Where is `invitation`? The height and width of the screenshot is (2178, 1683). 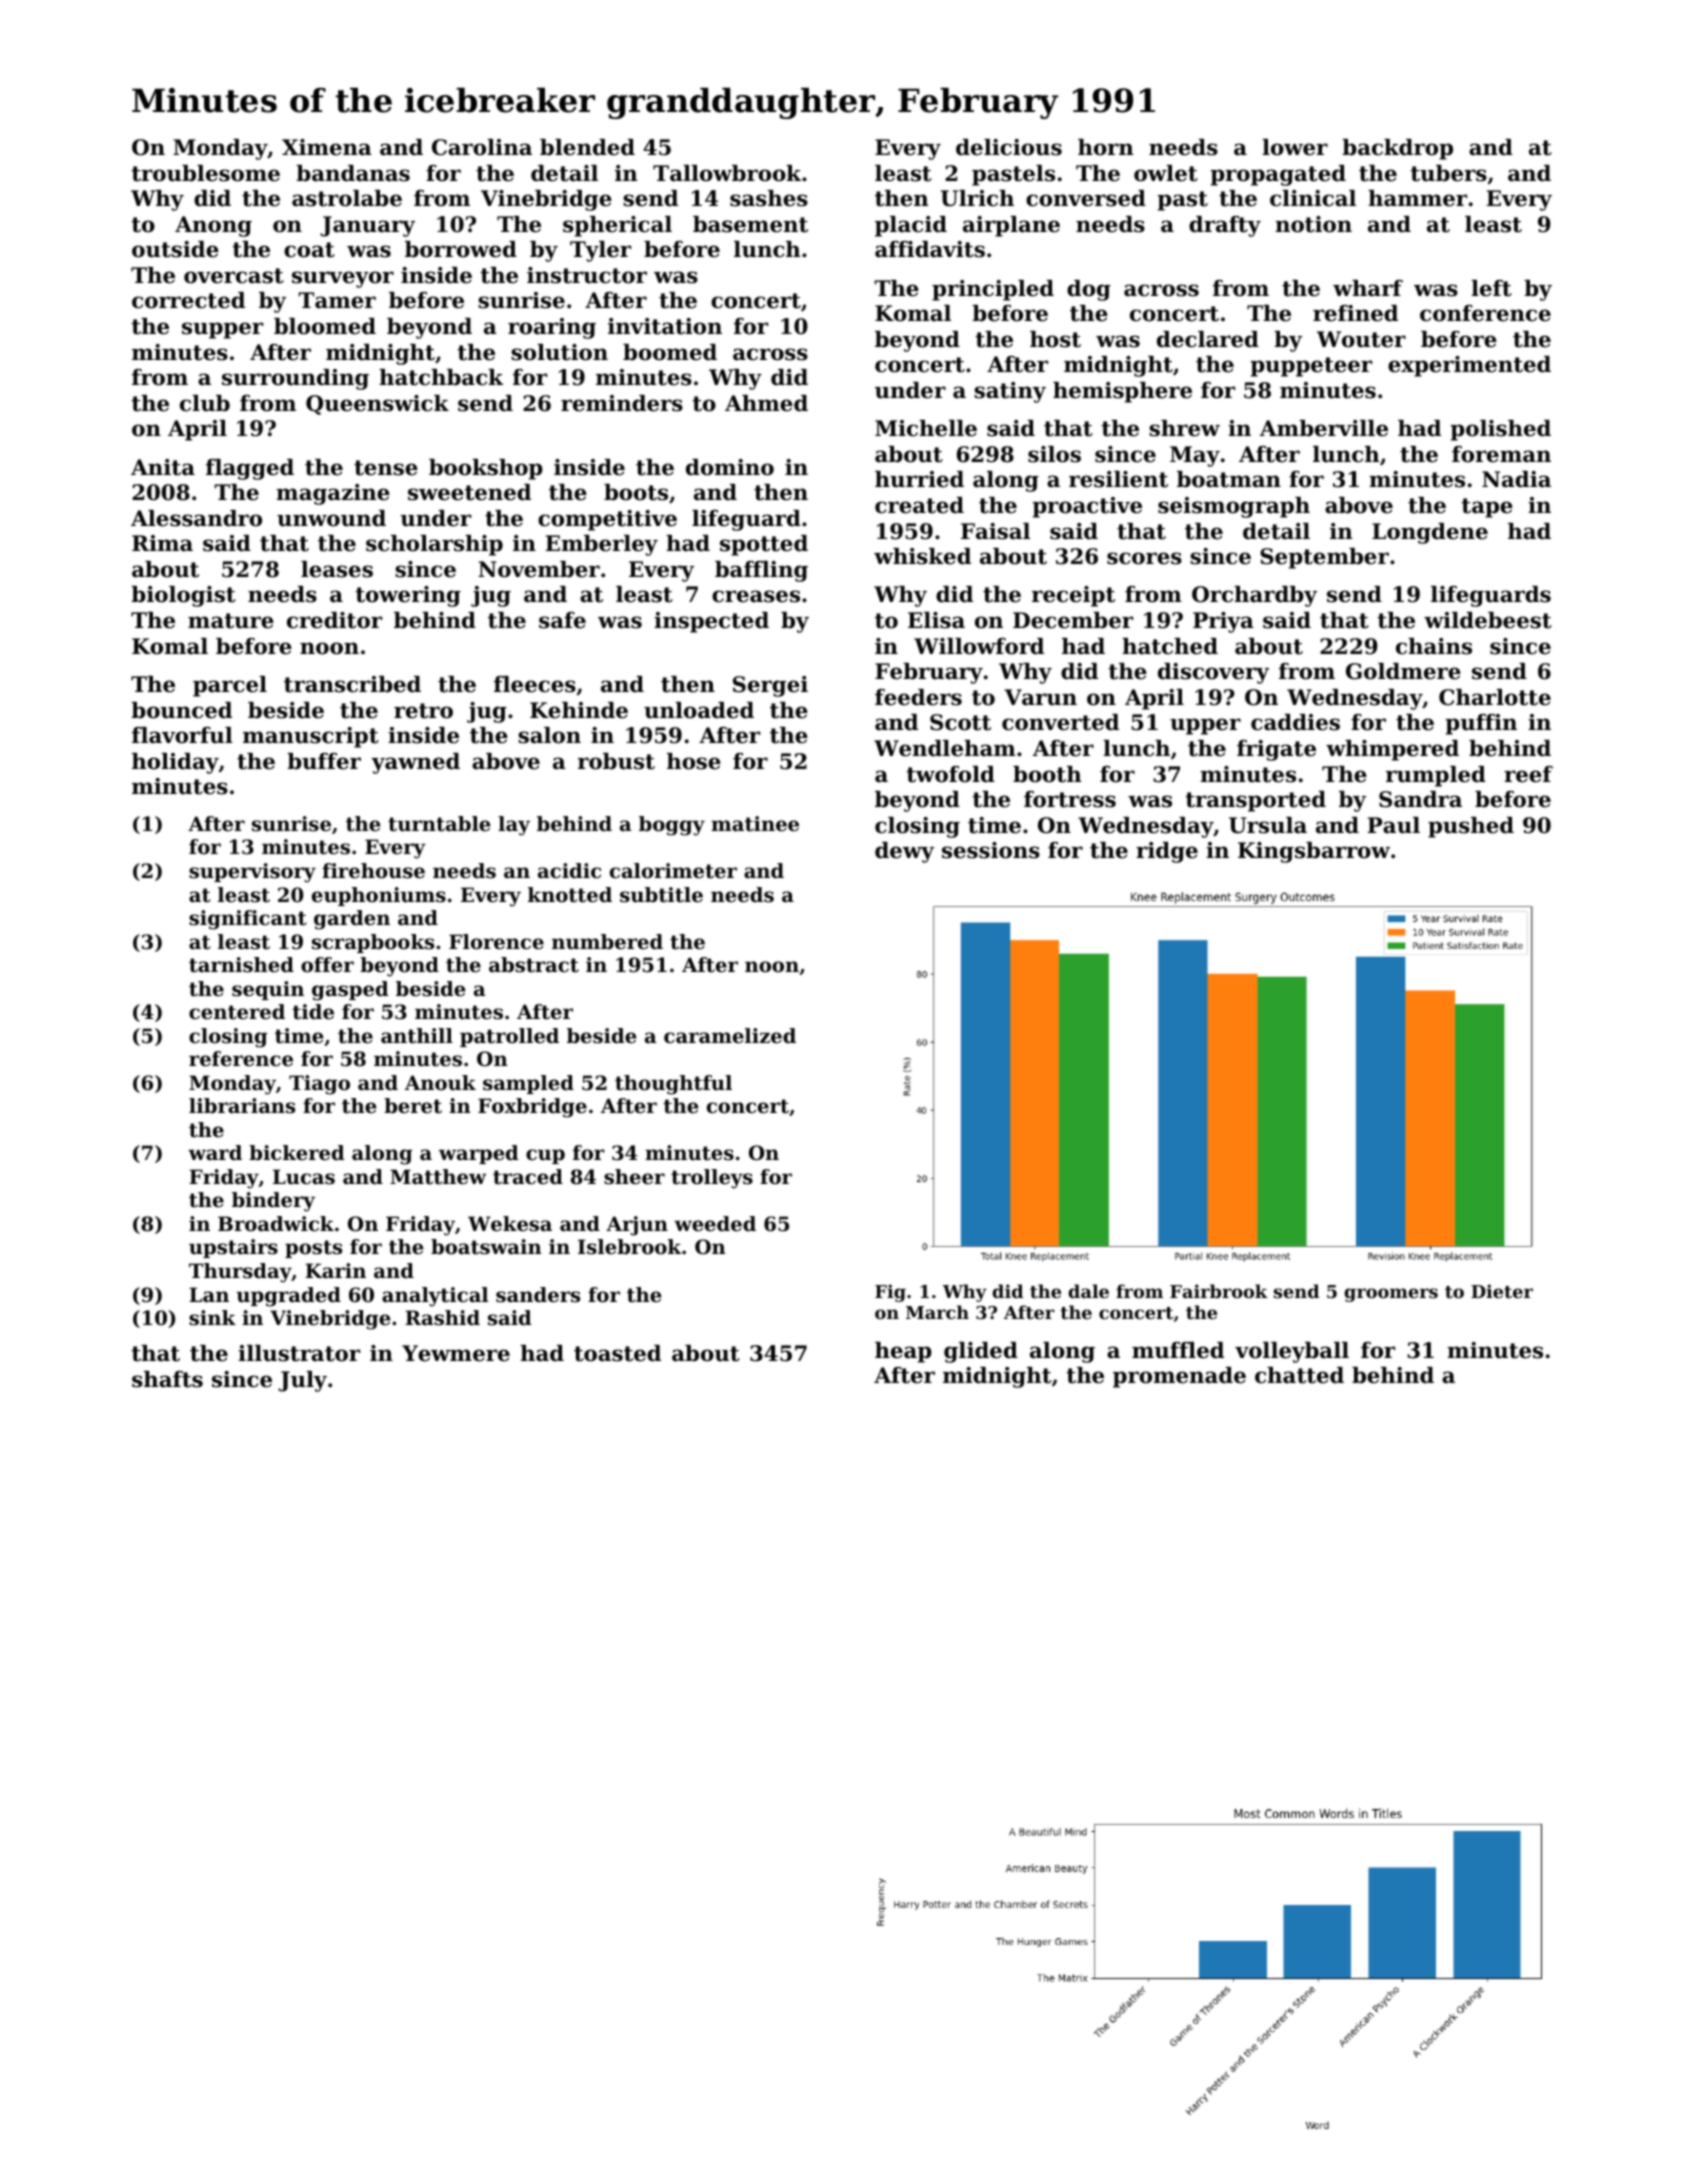 invitation is located at coordinates (665, 326).
